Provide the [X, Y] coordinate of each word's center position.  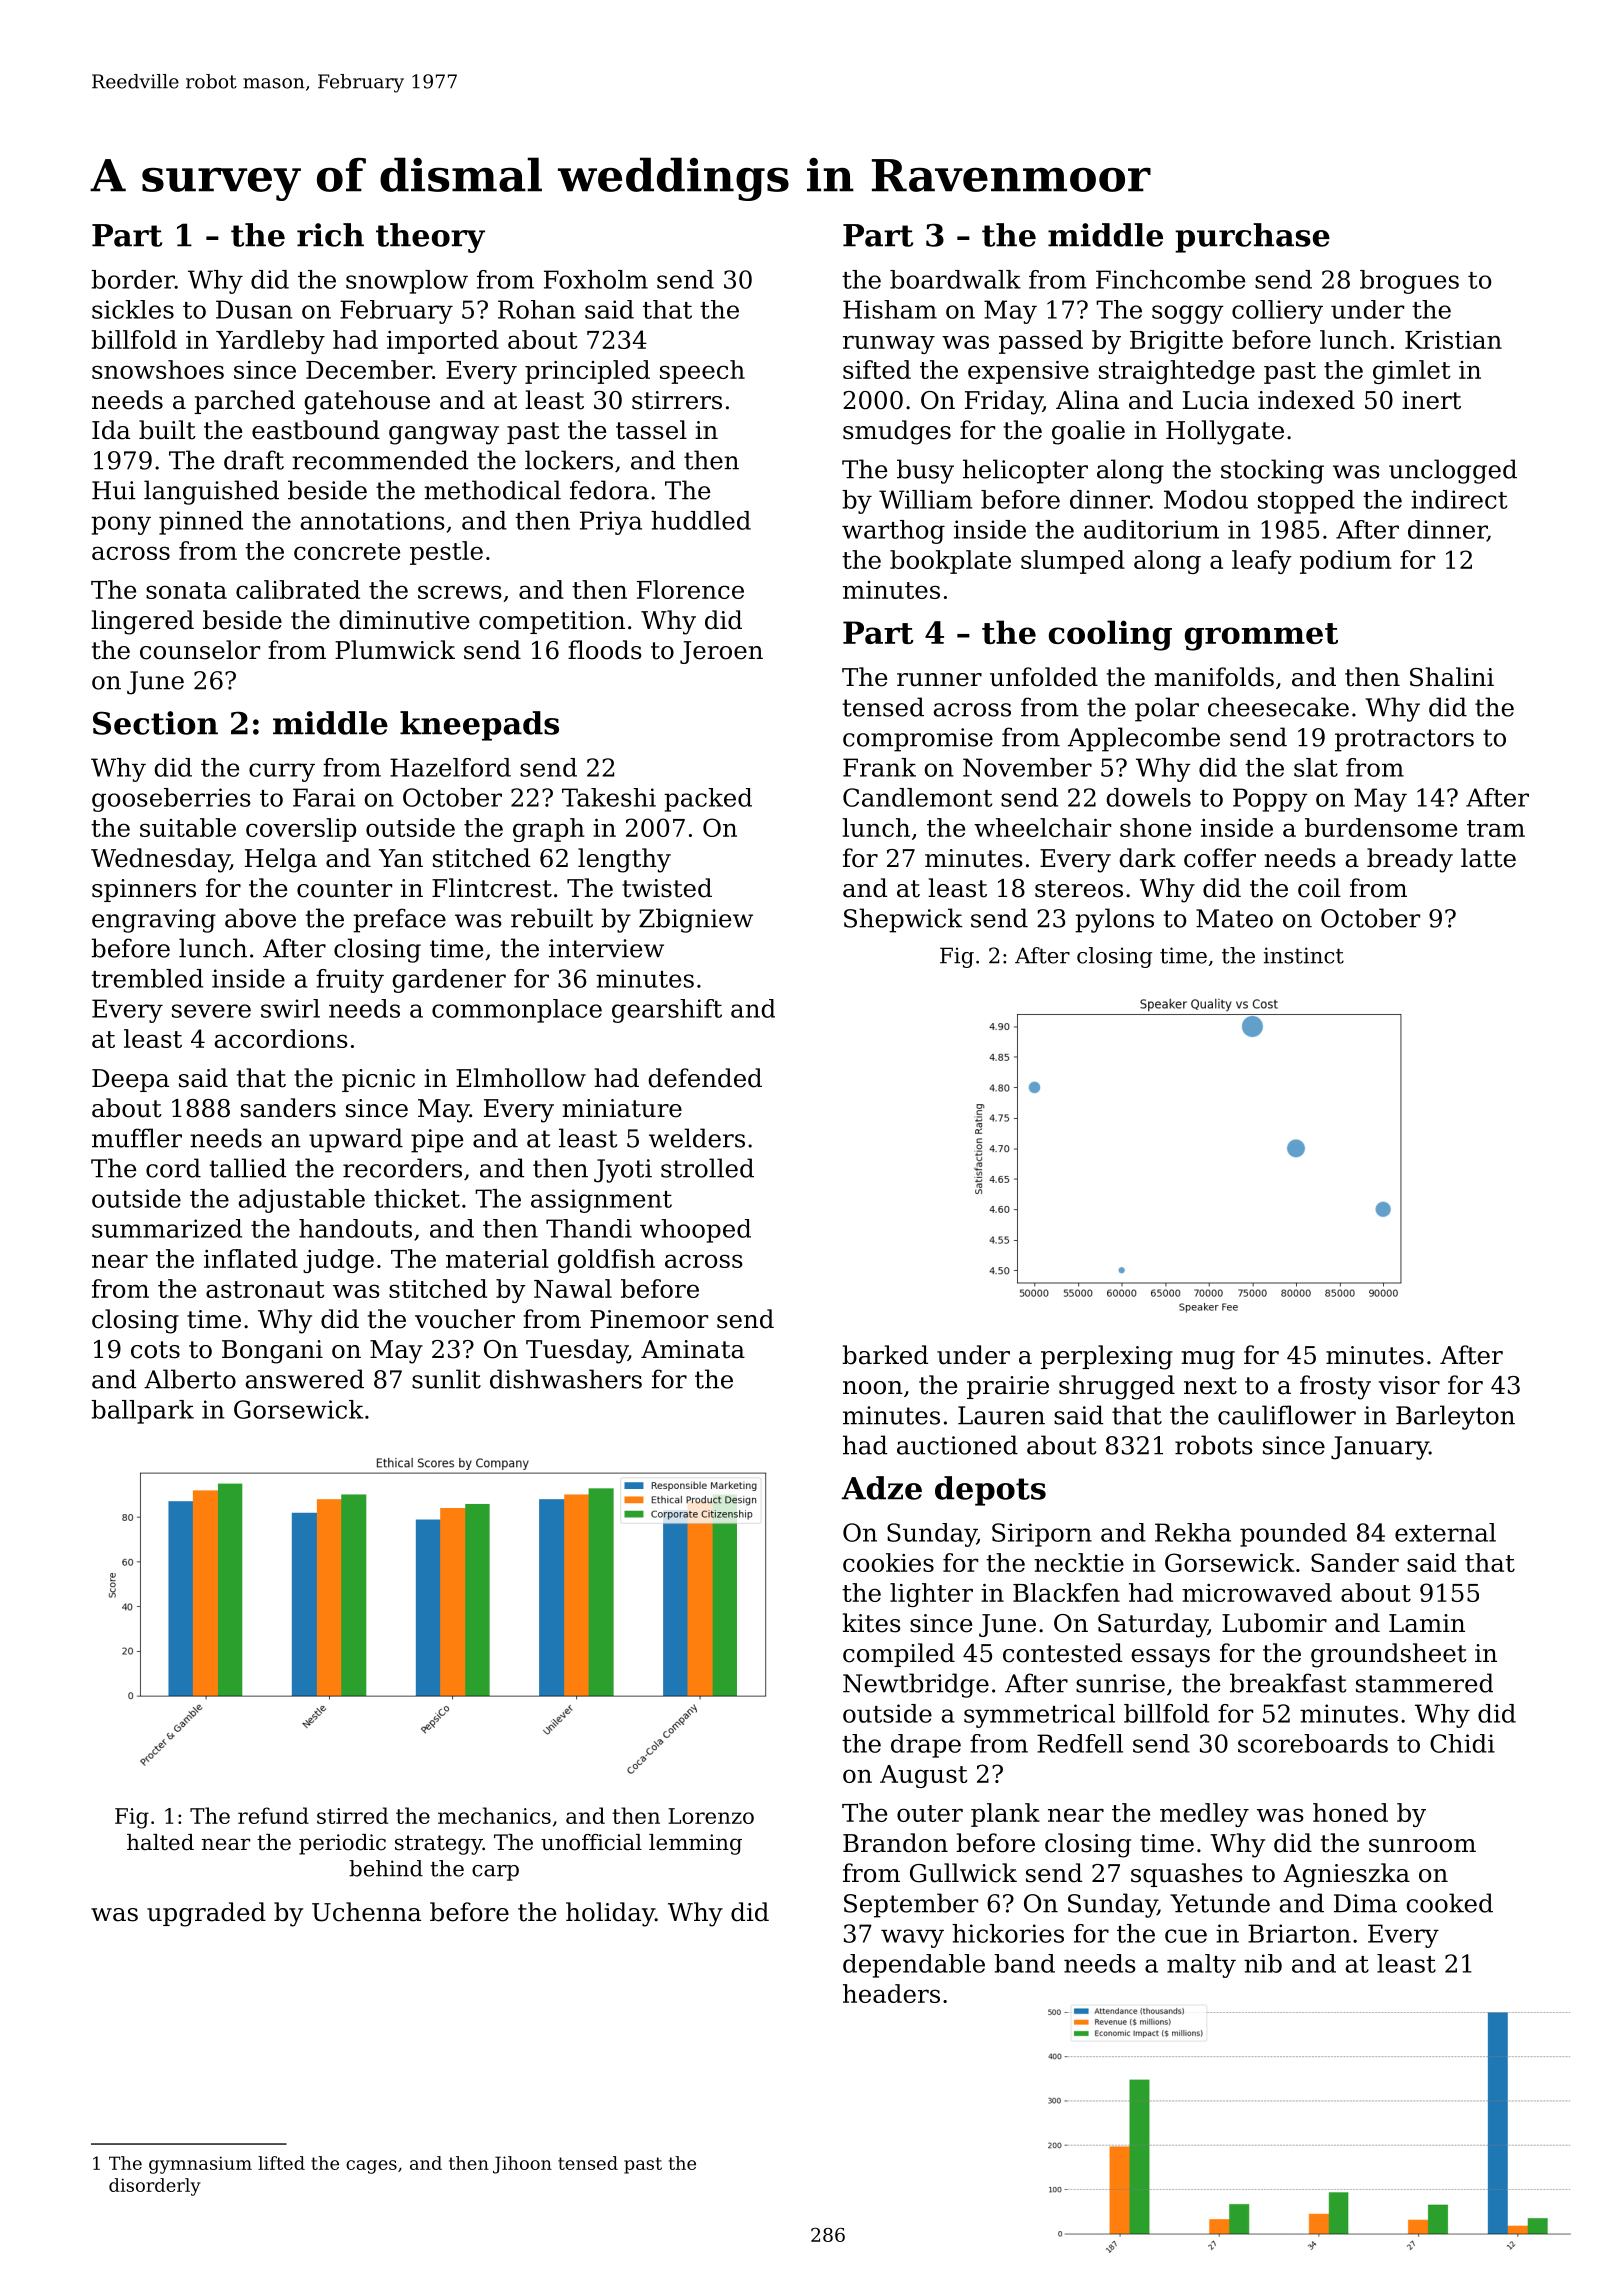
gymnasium [200, 2165]
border [133, 279]
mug [1208, 1360]
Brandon [895, 1843]
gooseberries [171, 800]
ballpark [142, 1412]
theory [430, 238]
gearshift [667, 1011]
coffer [1220, 858]
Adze [882, 1488]
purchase [1252, 238]
